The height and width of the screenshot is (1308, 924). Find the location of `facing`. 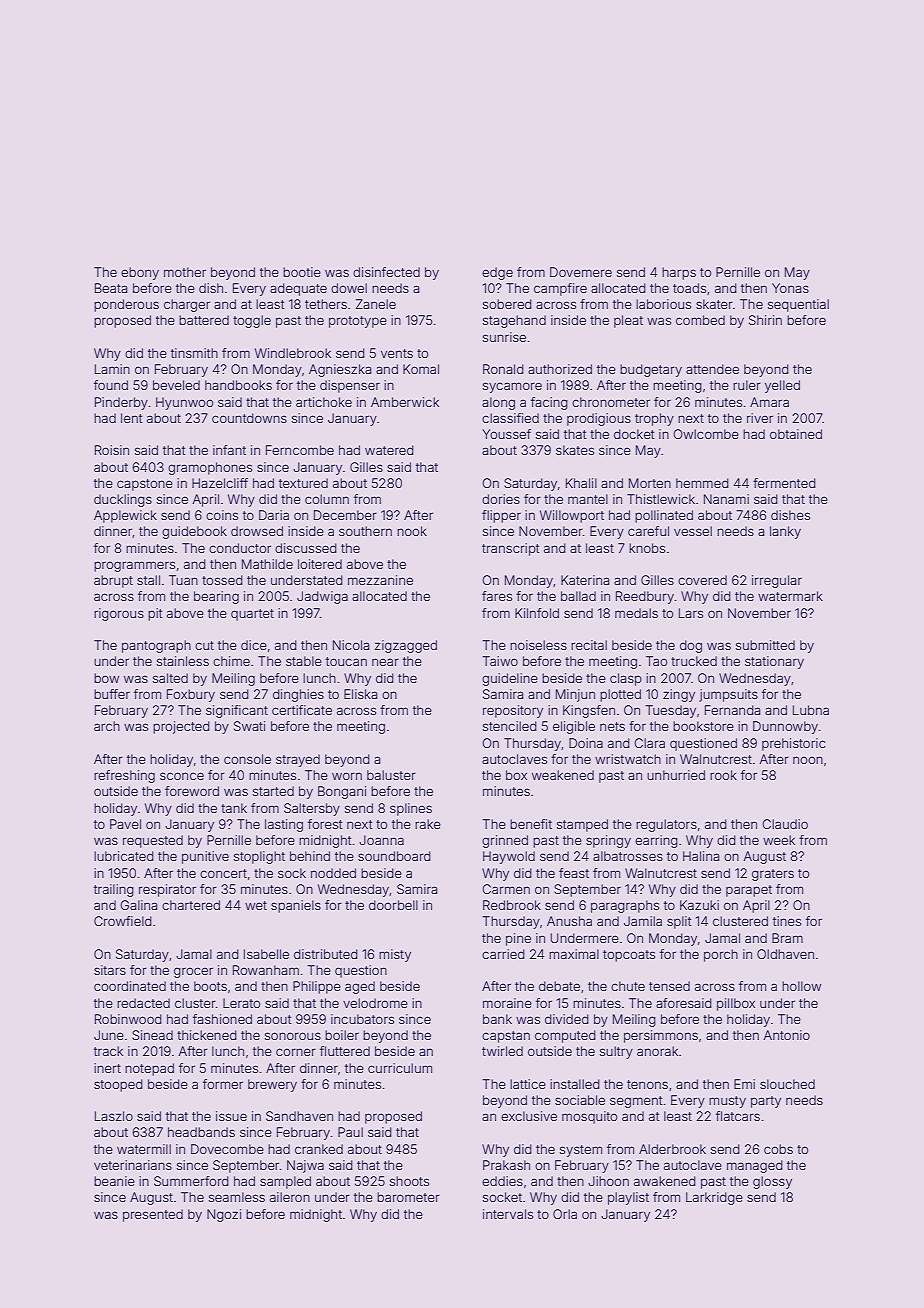

facing is located at coordinates (549, 403).
